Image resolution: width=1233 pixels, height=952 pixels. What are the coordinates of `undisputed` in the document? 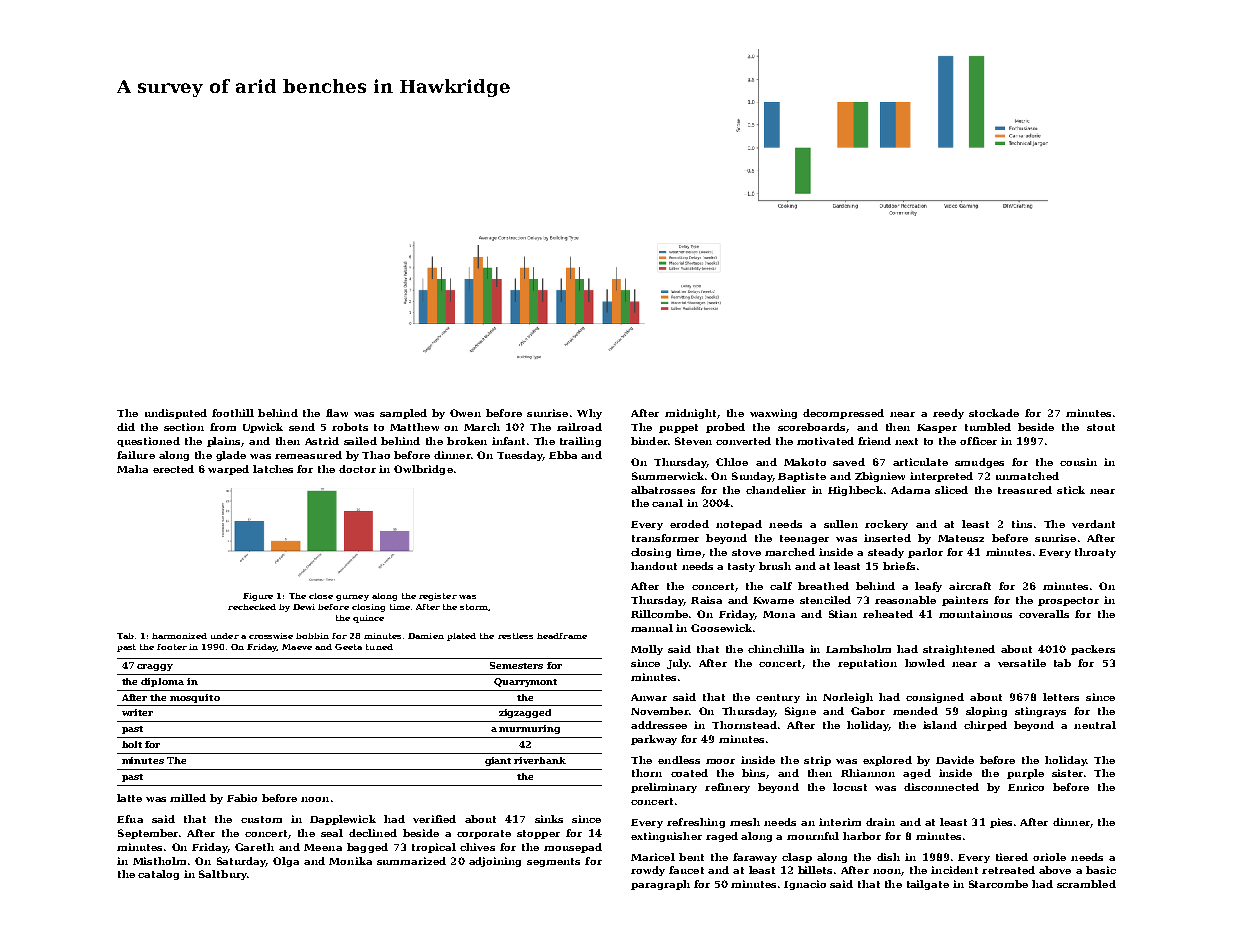 It's located at (176, 414).
